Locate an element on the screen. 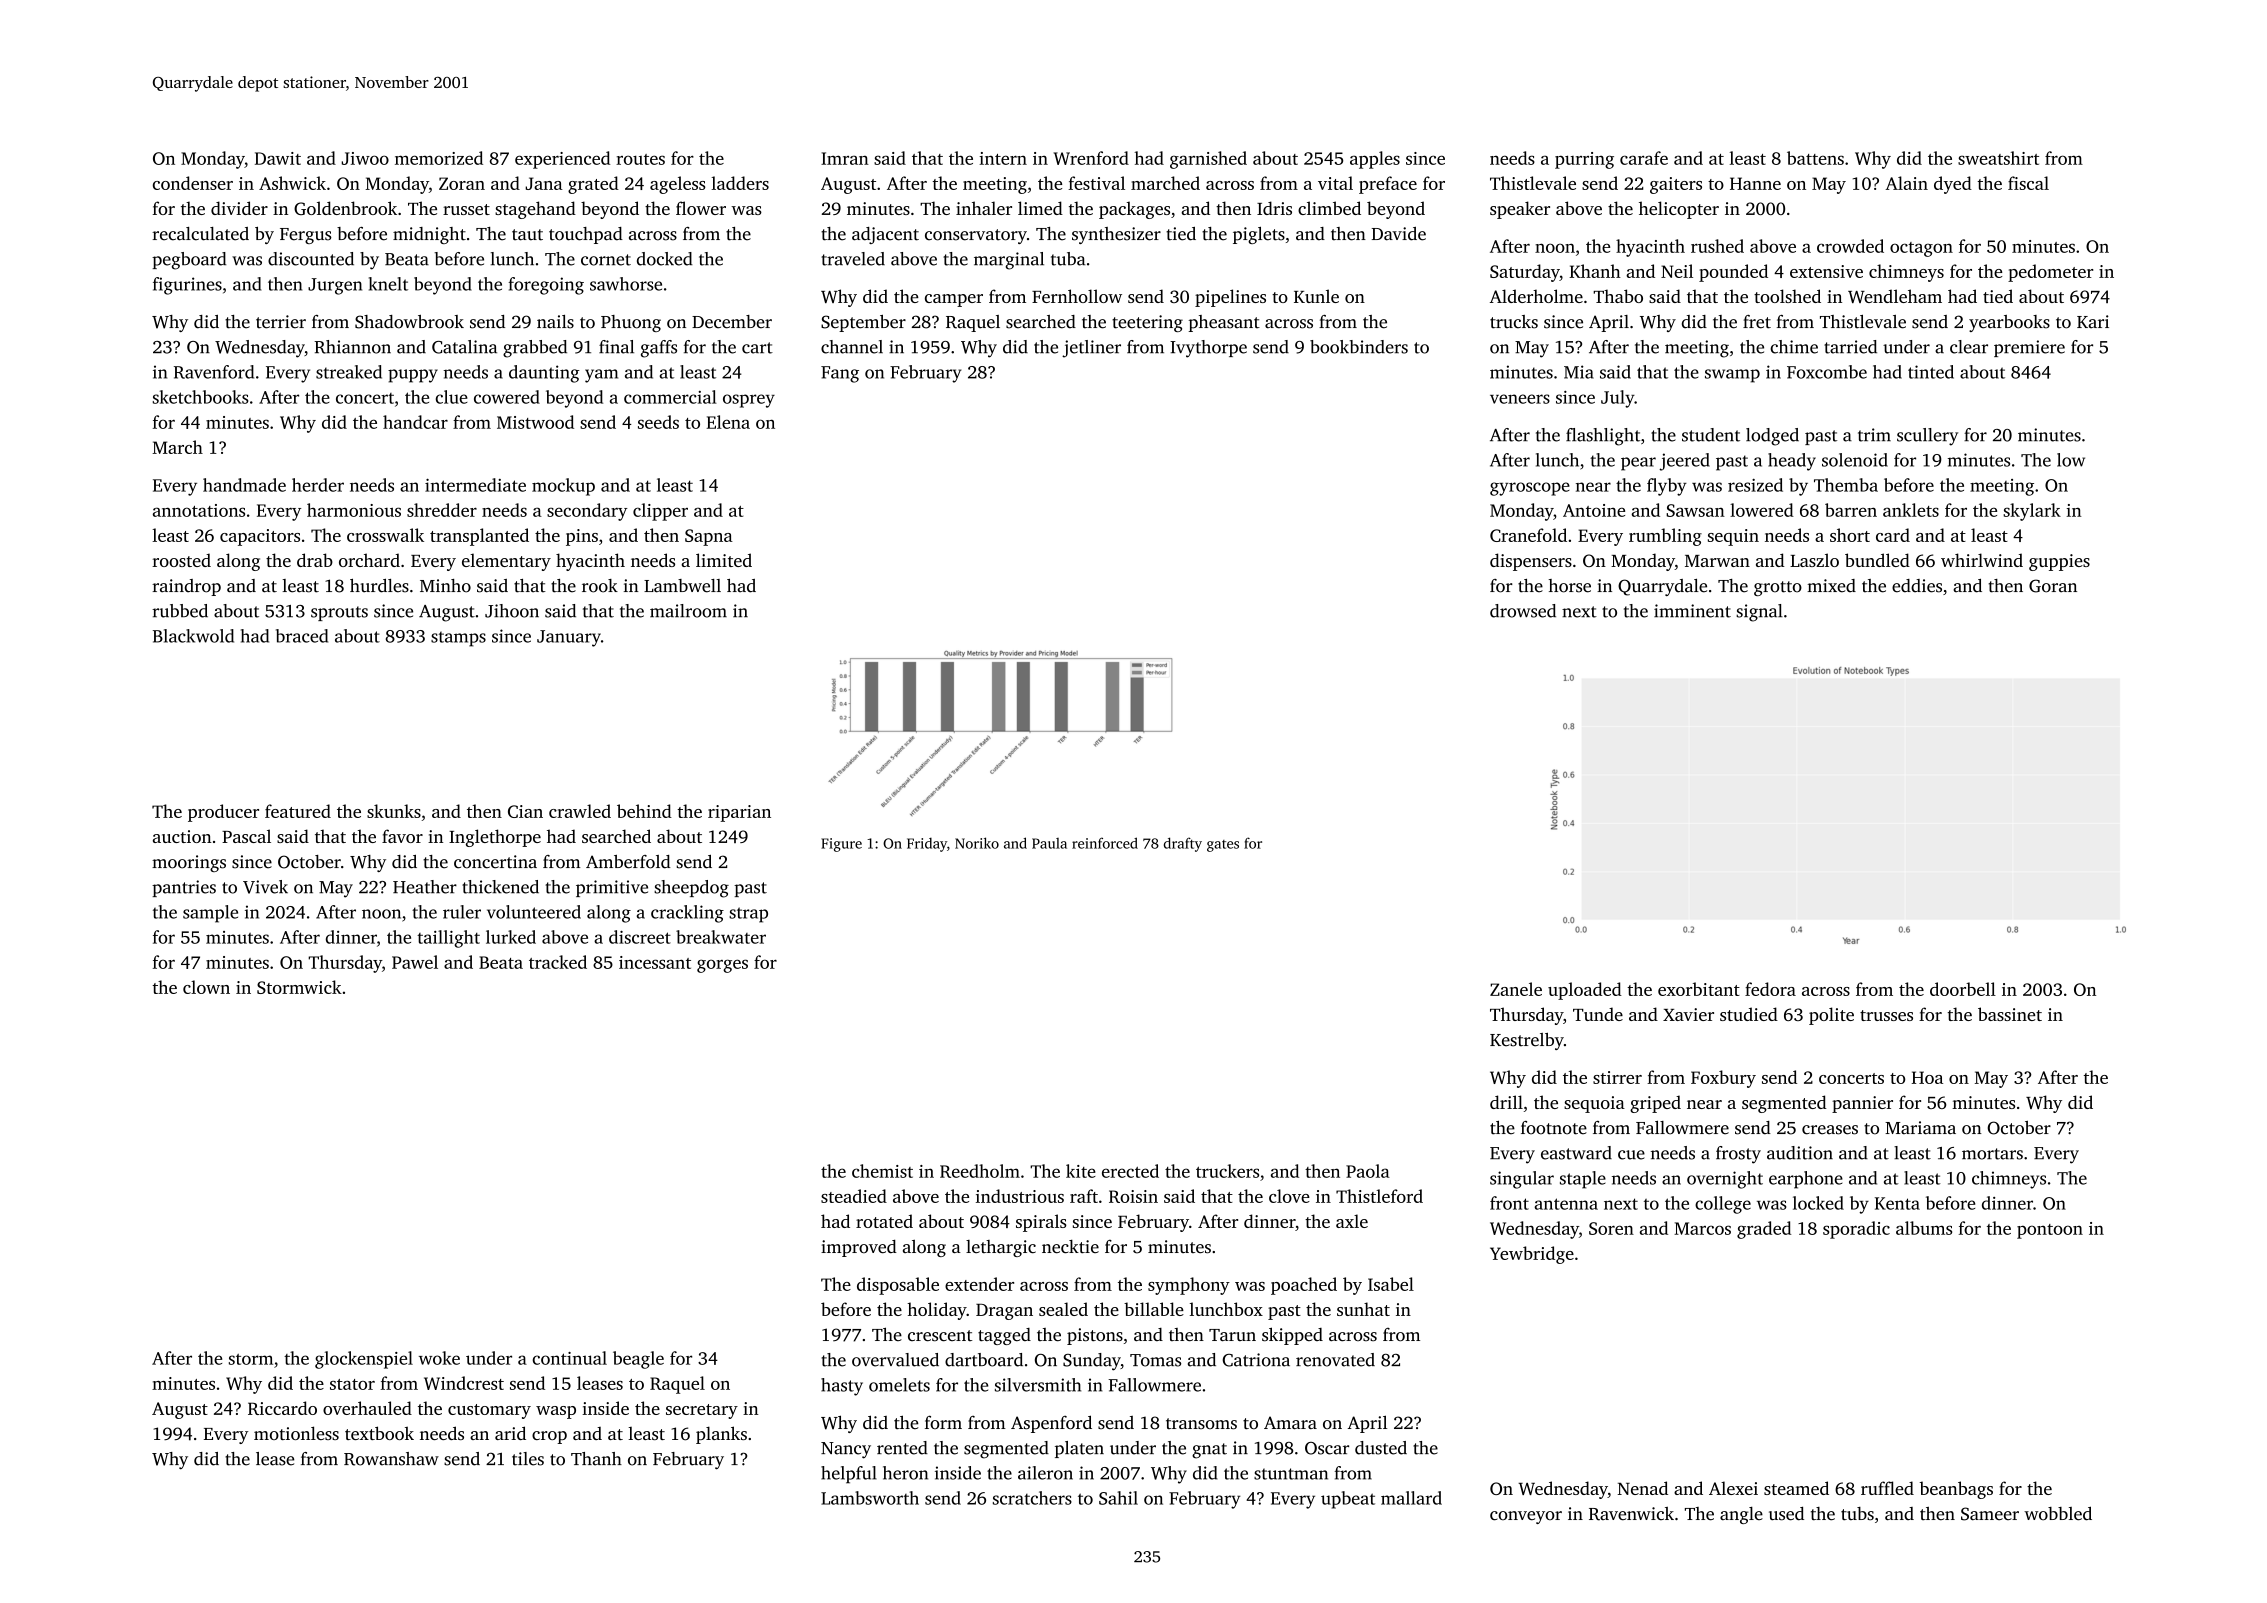  battens is located at coordinates (1815, 158).
